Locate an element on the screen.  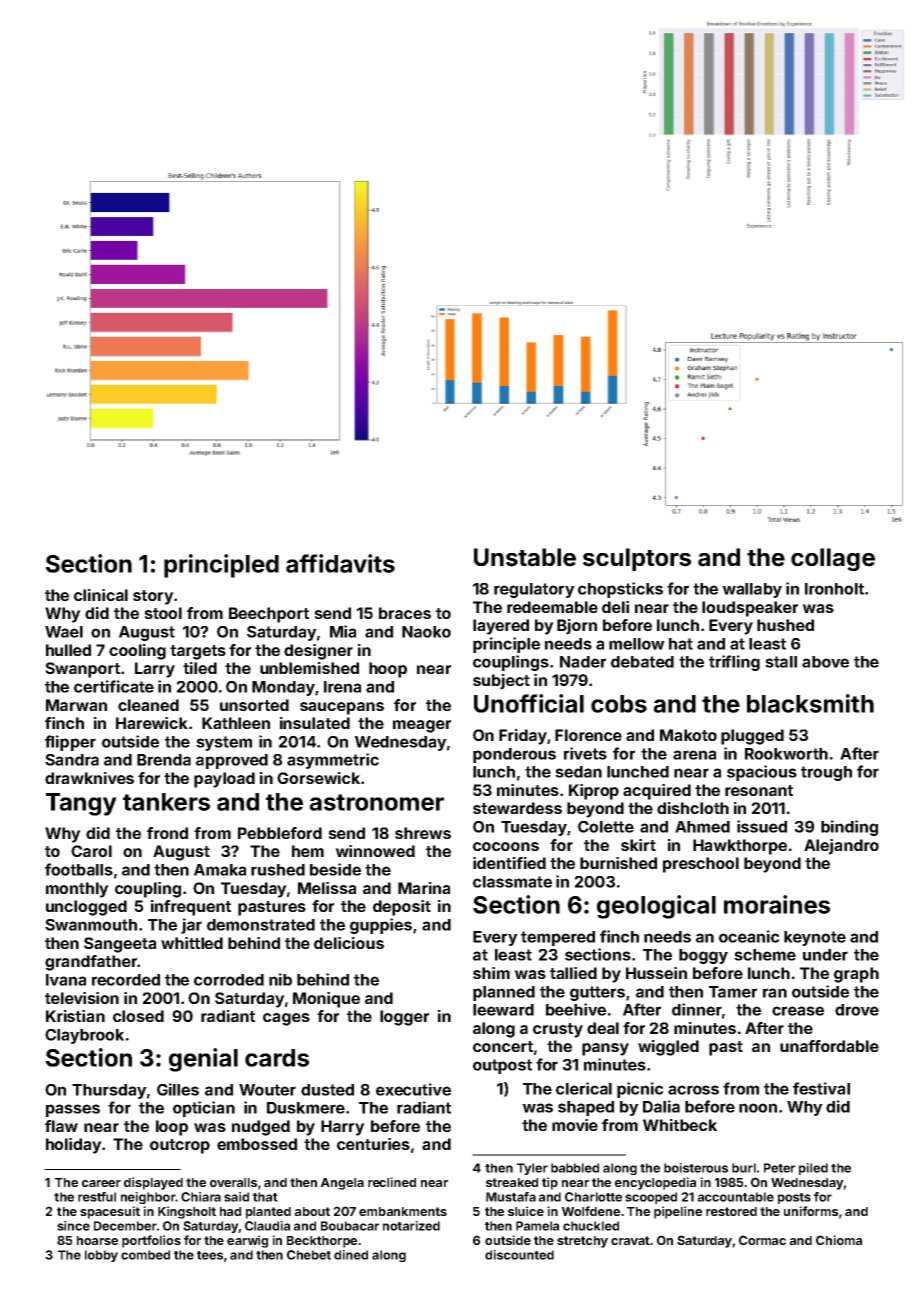
shim is located at coordinates (491, 973).
